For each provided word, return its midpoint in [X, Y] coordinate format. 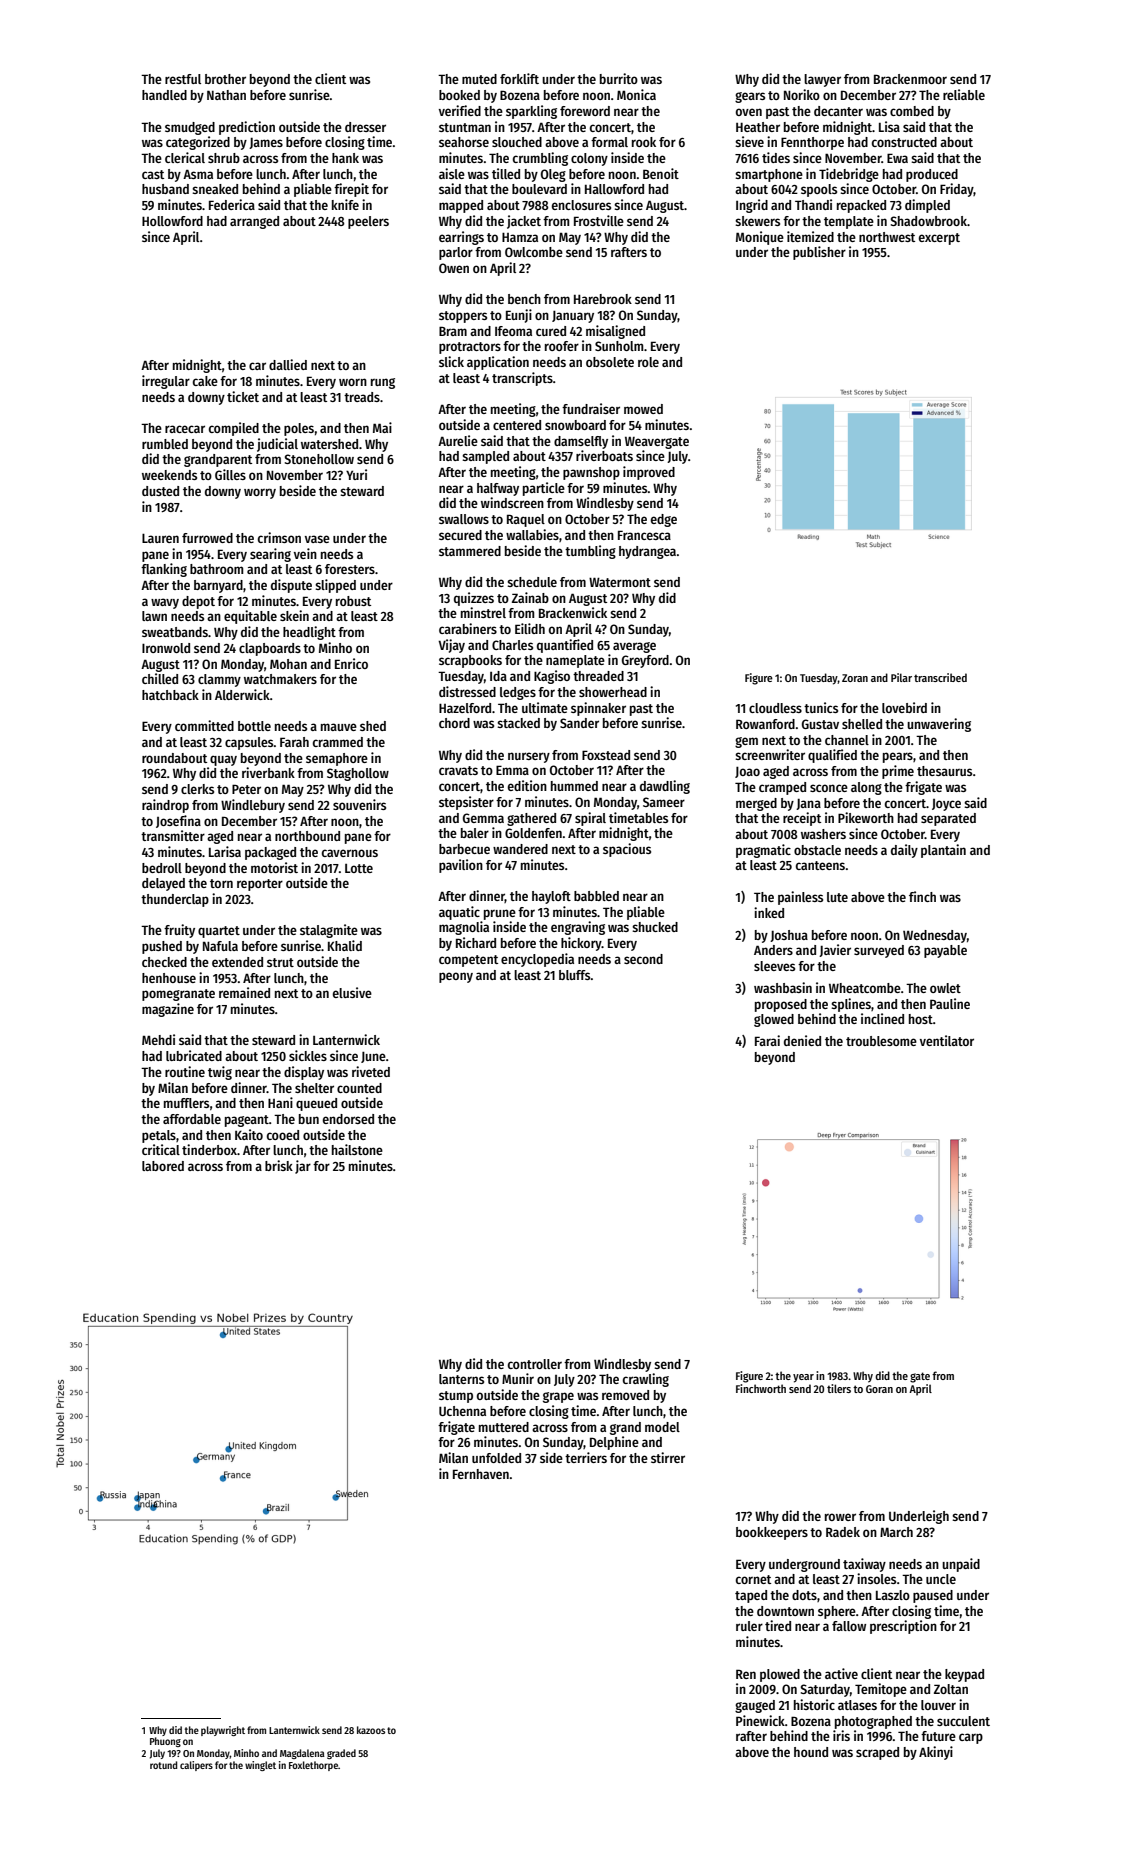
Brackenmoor [910, 79]
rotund [163, 1765]
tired [778, 1625]
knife [345, 204]
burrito [619, 78]
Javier [835, 950]
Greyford [645, 661]
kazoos [371, 1730]
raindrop [165, 806]
